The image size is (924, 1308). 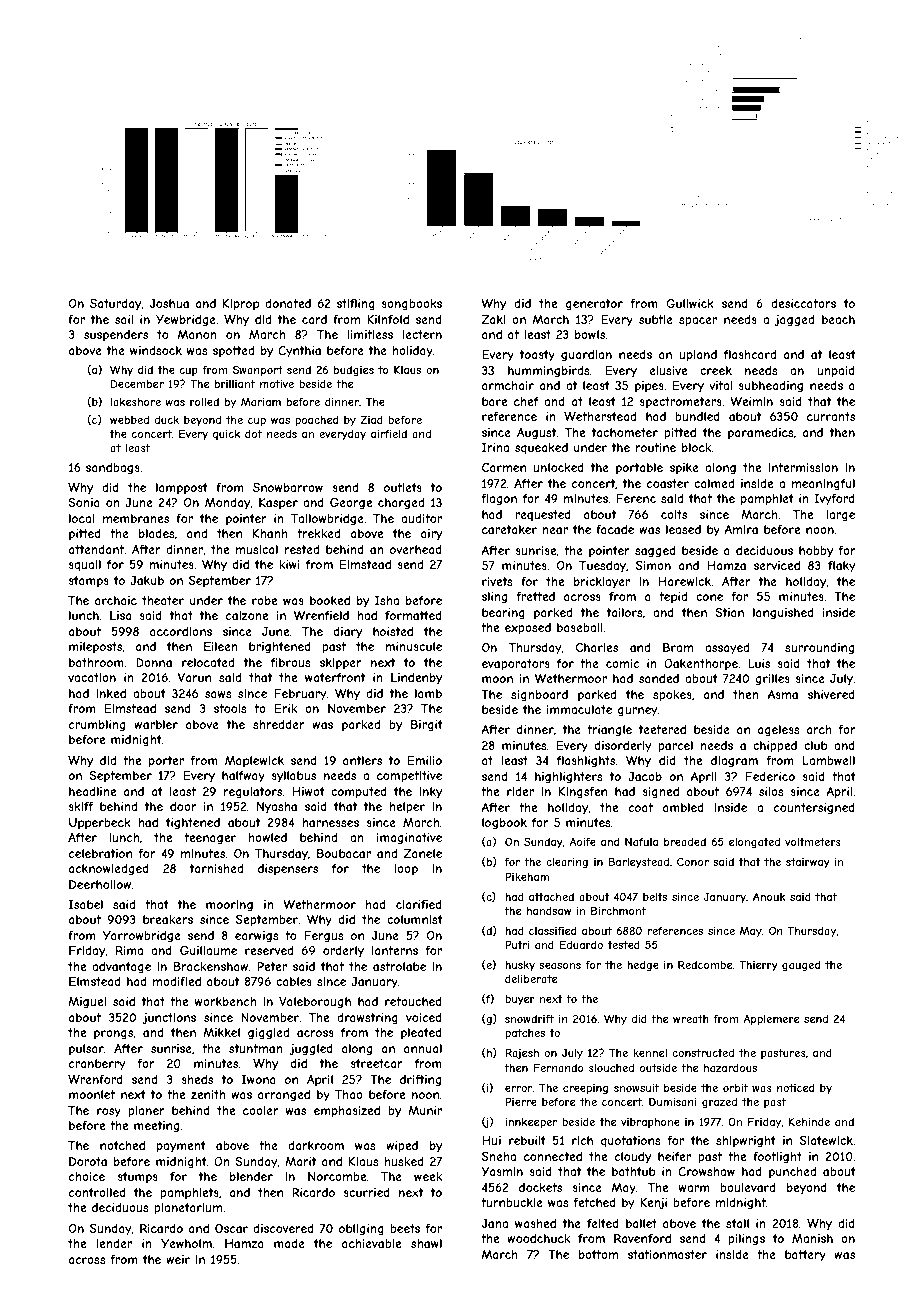 I want to click on accordions, so click(x=181, y=631).
